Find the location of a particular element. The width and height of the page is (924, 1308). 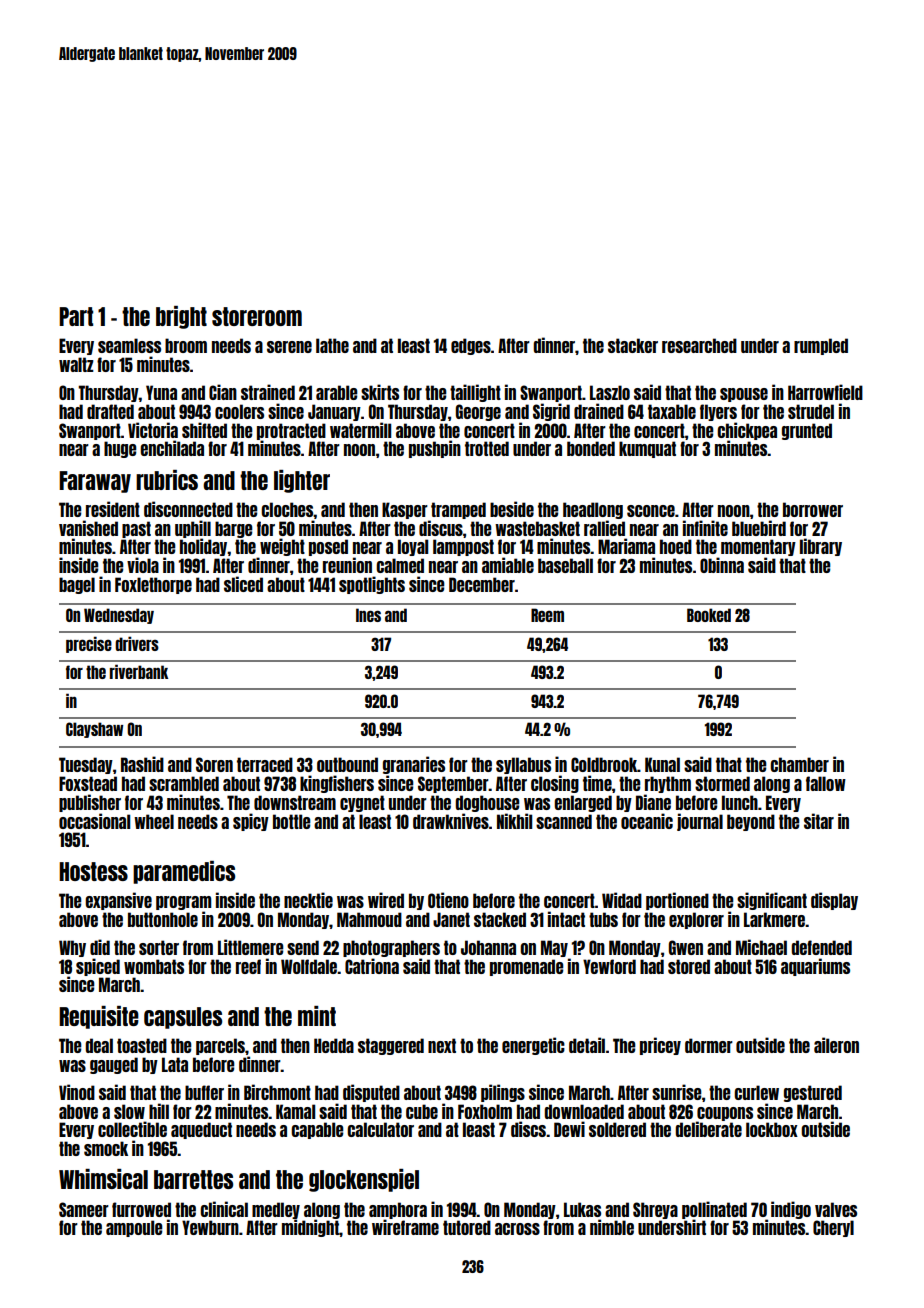

Obinna is located at coordinates (722, 565).
